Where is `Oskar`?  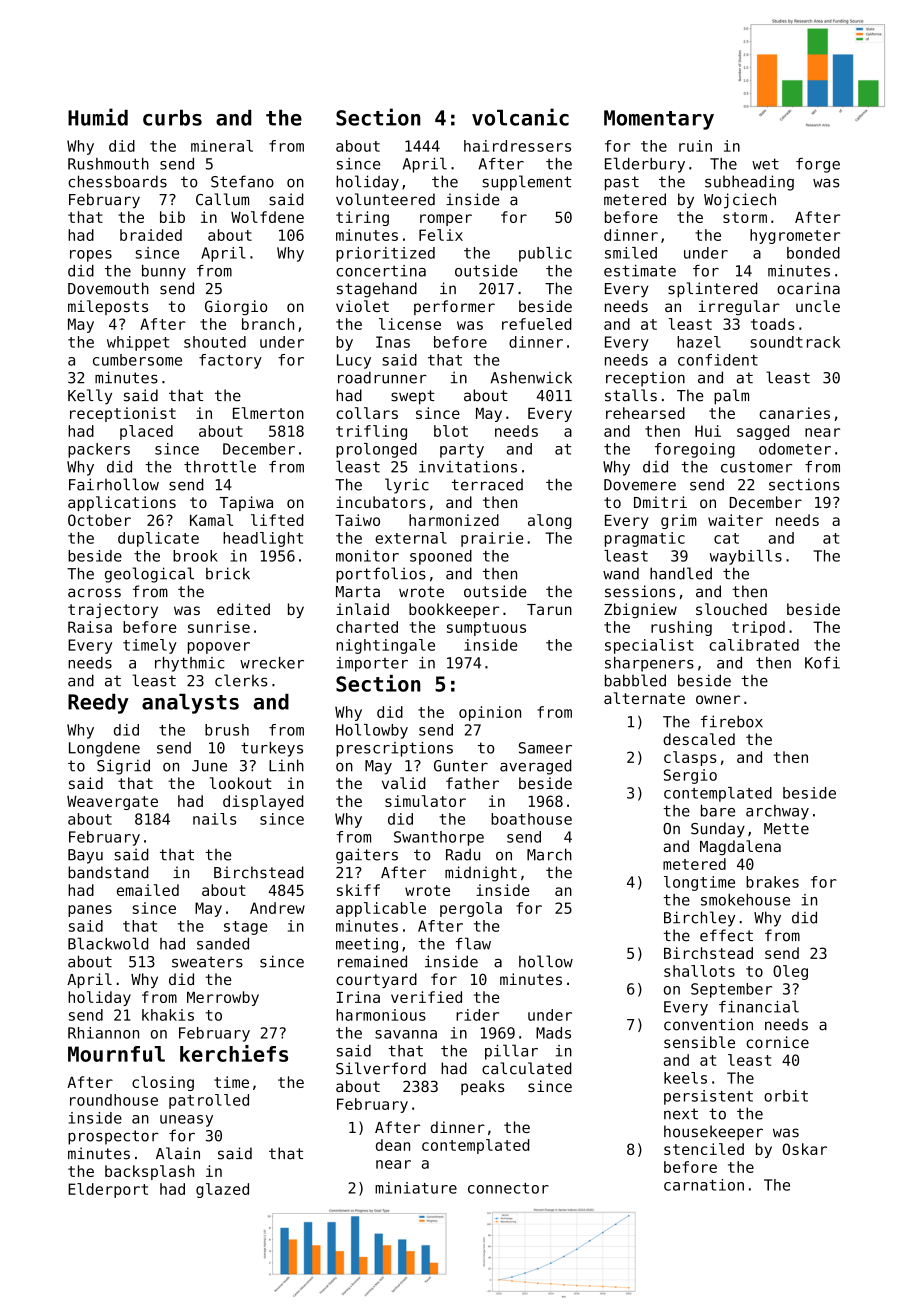 Oskar is located at coordinates (805, 1149).
